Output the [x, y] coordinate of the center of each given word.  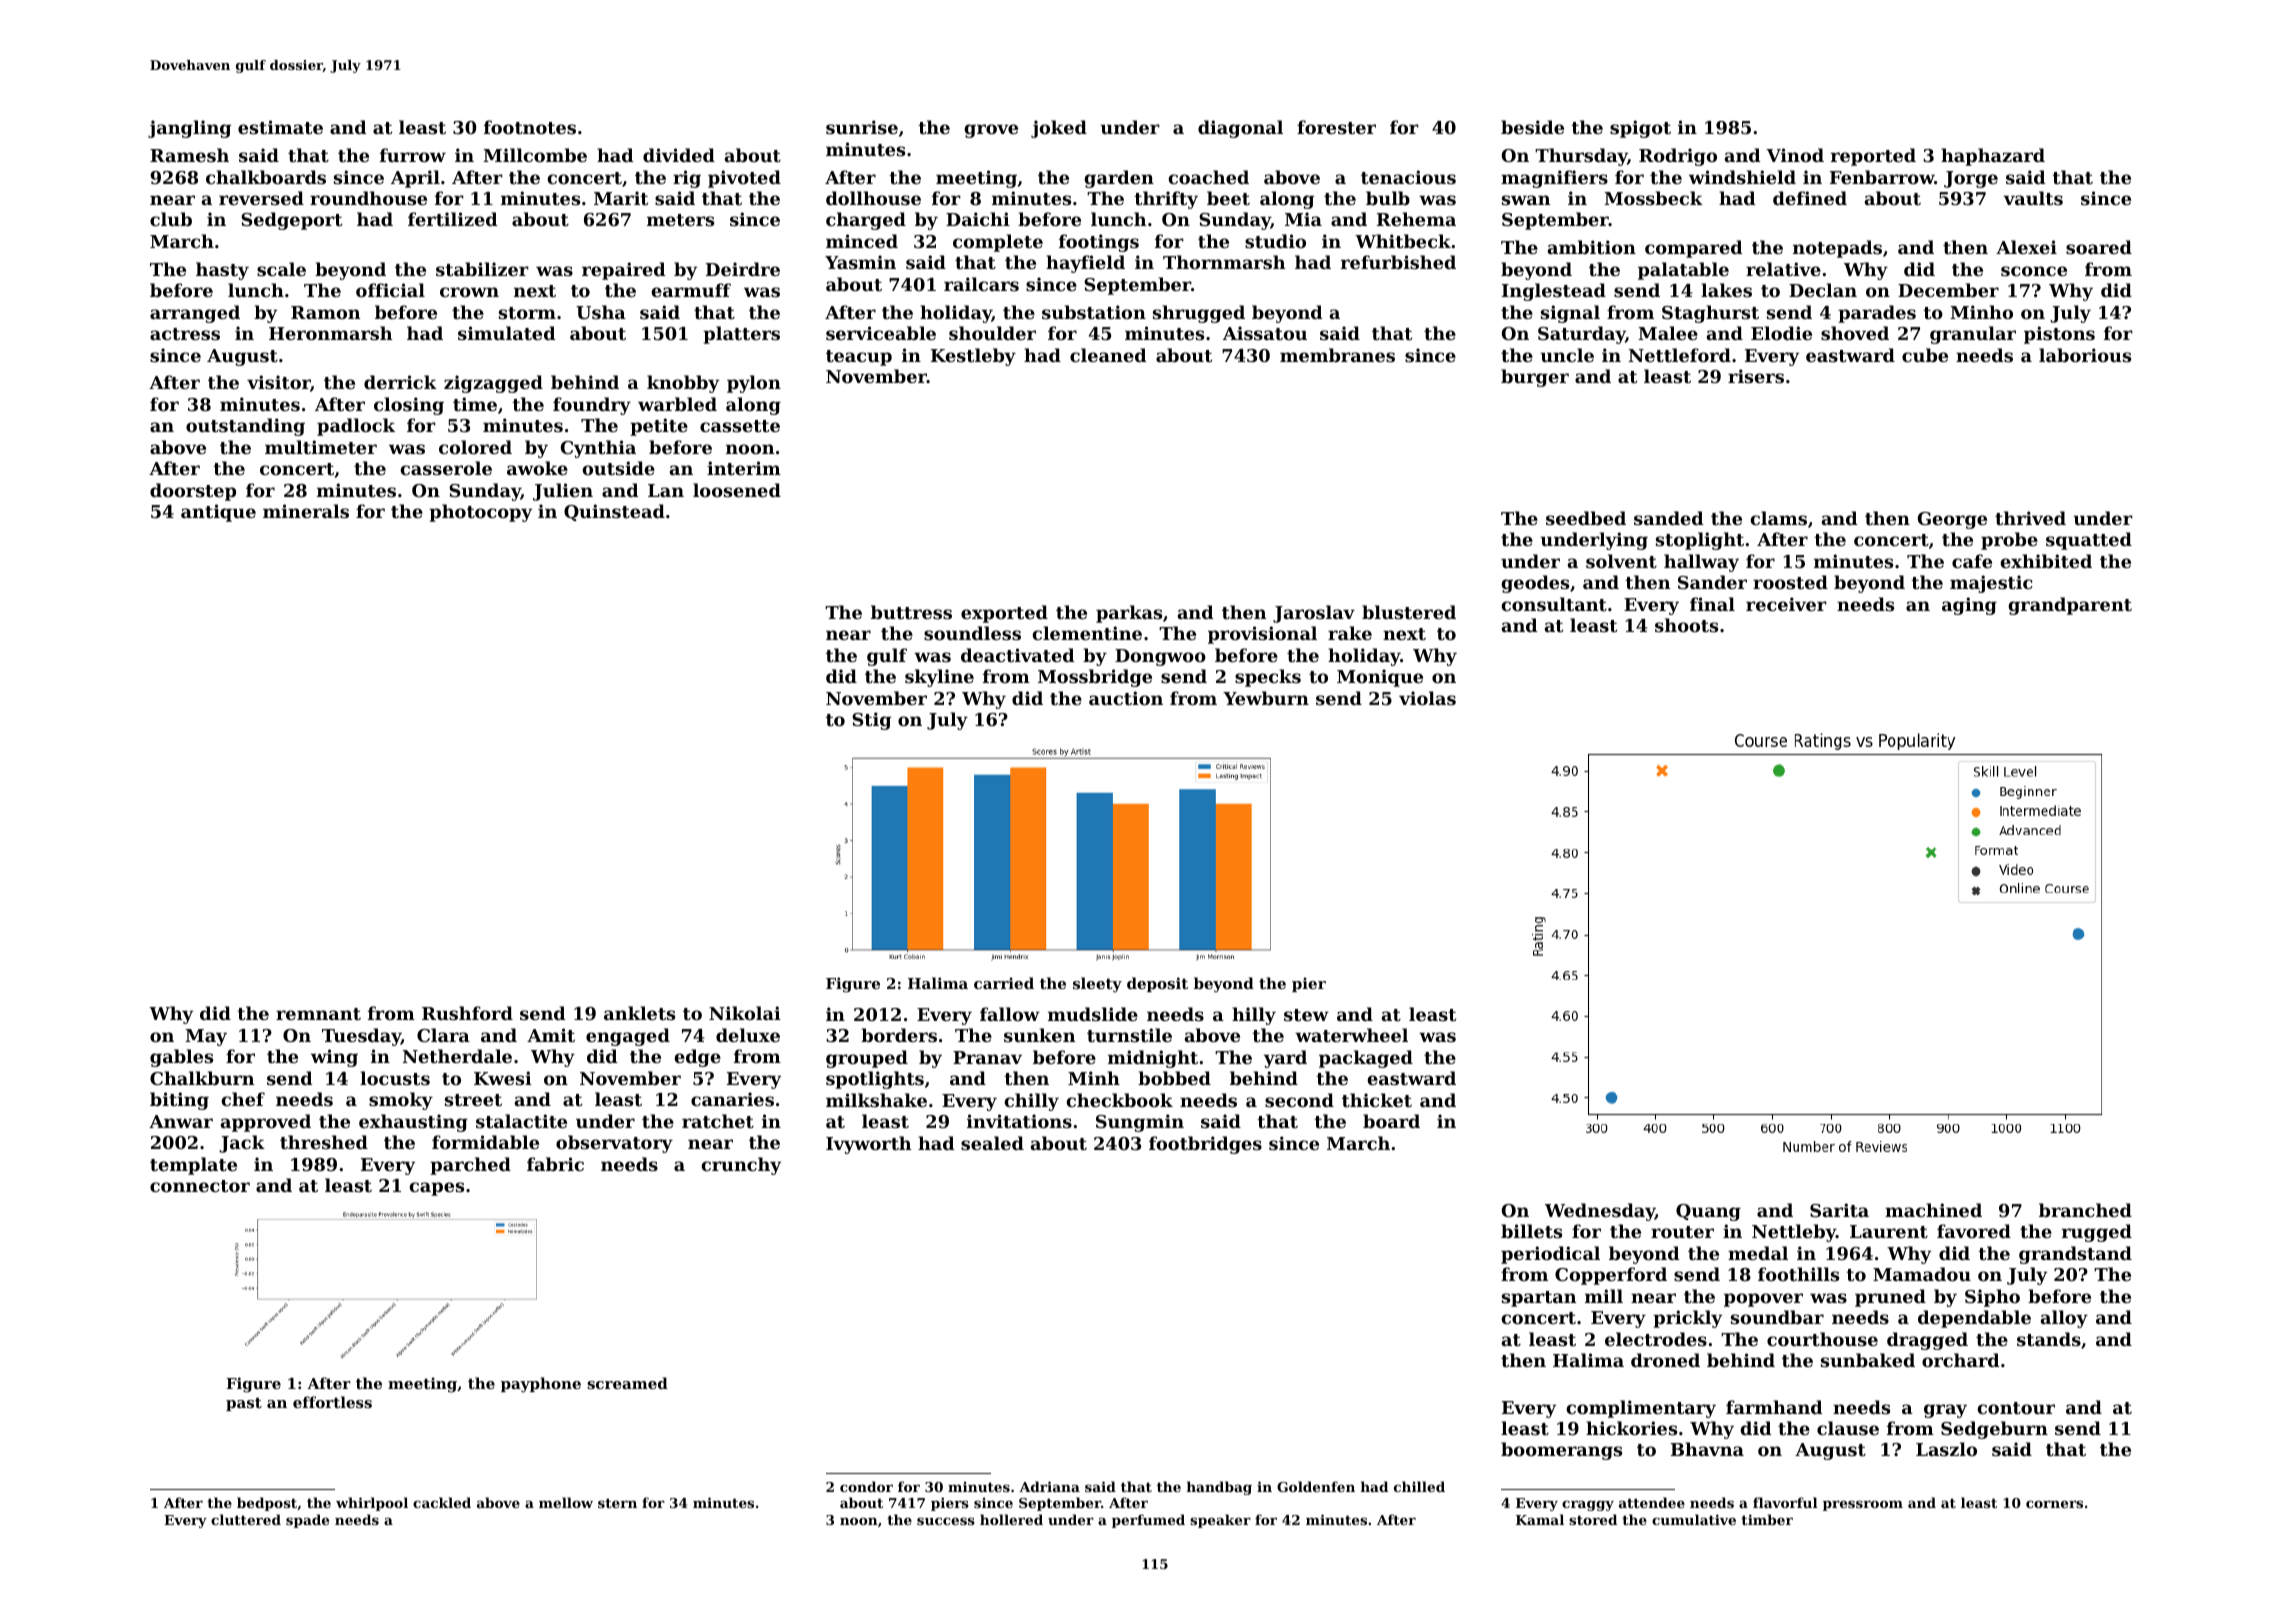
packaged [1366, 1059]
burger [1535, 378]
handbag [1219, 1488]
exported [1004, 614]
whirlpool [372, 1504]
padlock [356, 427]
